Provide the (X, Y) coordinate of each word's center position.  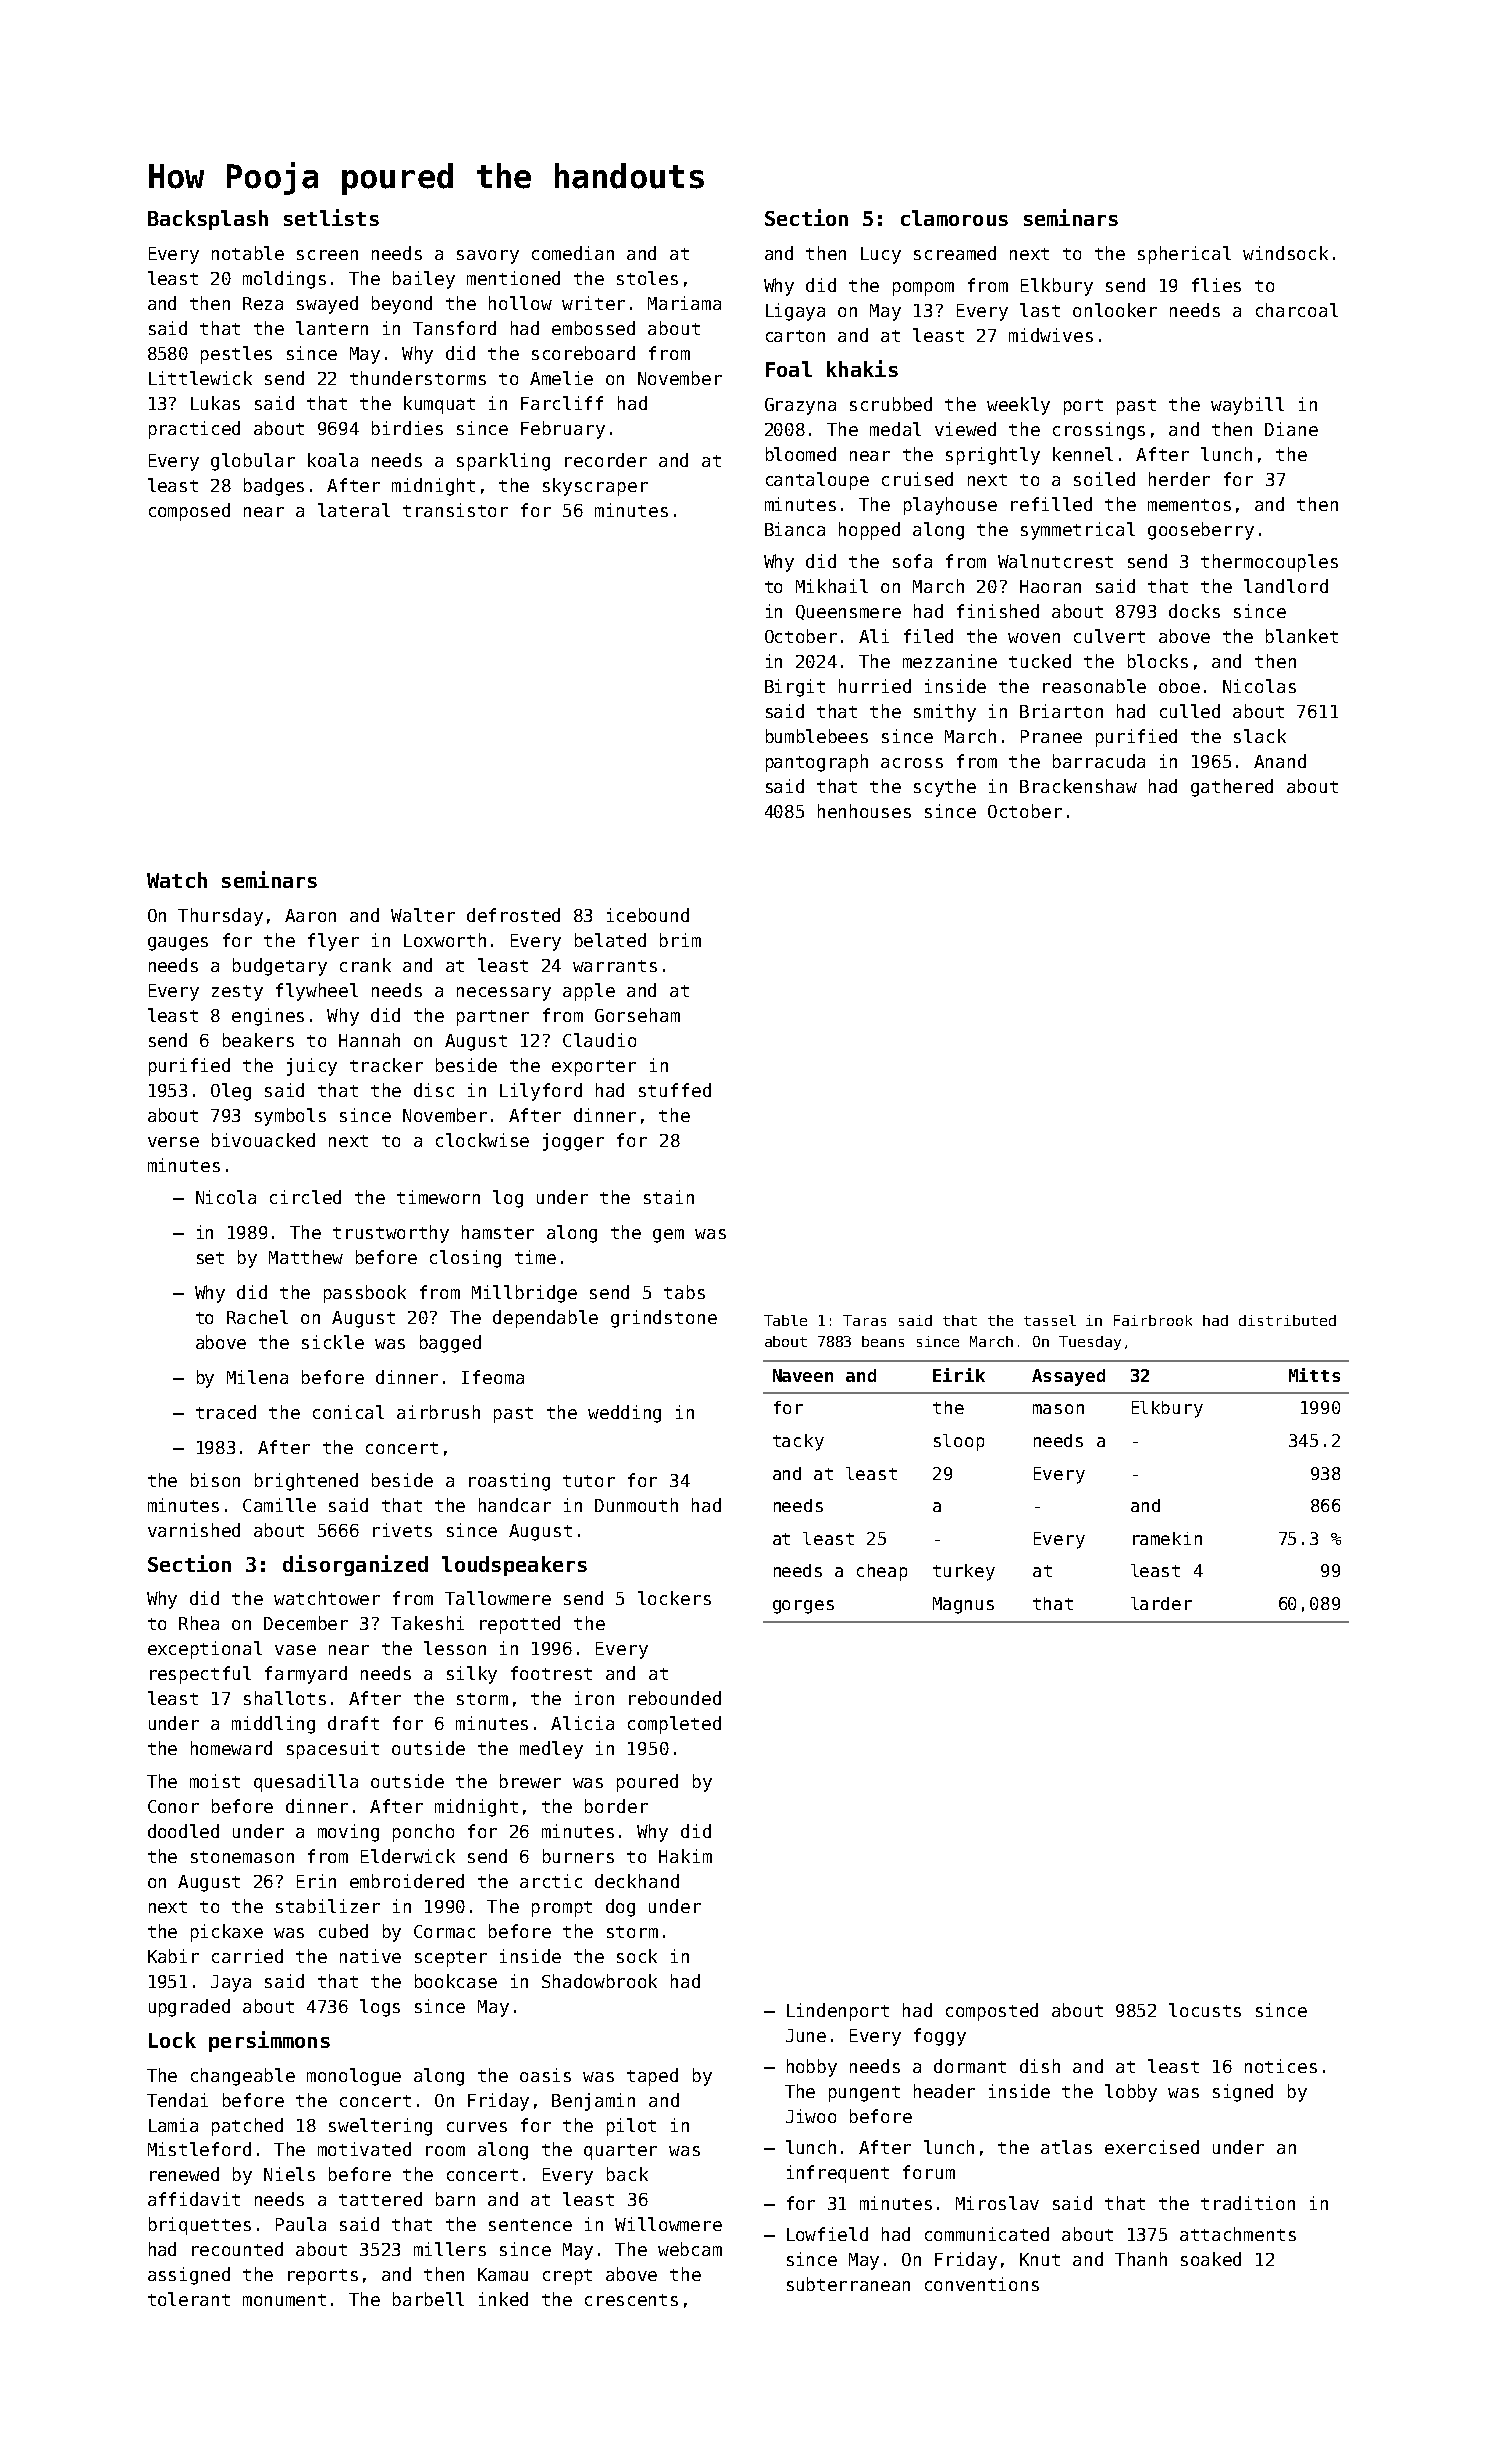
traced (226, 1412)
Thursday (220, 917)
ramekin (1167, 1538)
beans (883, 1341)
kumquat (439, 405)
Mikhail (832, 586)
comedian (573, 253)
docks (1194, 611)
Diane (1291, 429)
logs (380, 2008)
